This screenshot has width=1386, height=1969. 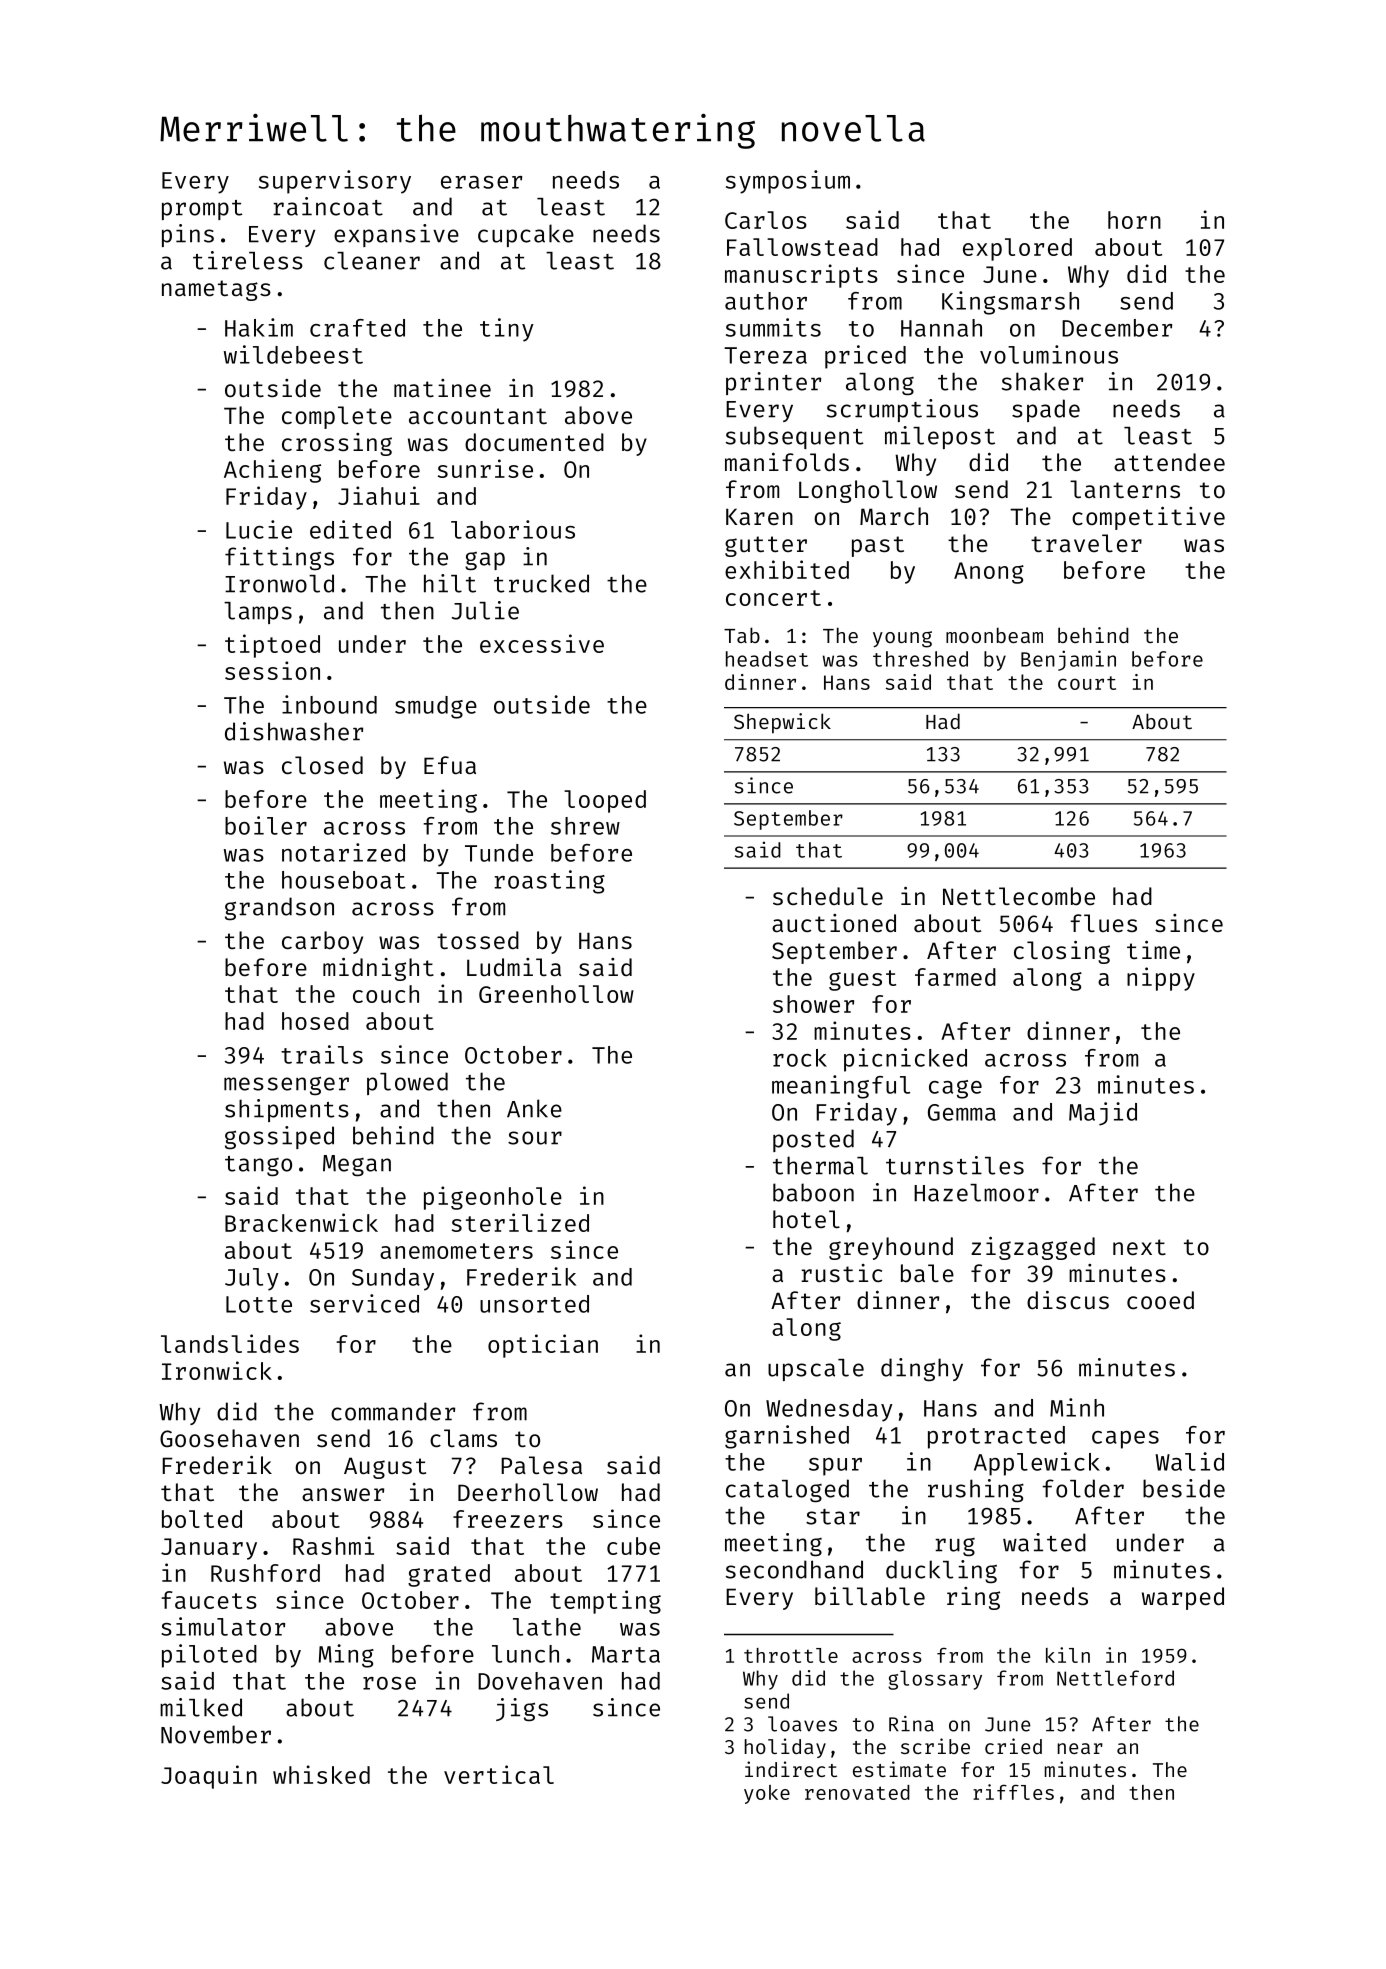 I want to click on inbound, so click(x=329, y=704).
